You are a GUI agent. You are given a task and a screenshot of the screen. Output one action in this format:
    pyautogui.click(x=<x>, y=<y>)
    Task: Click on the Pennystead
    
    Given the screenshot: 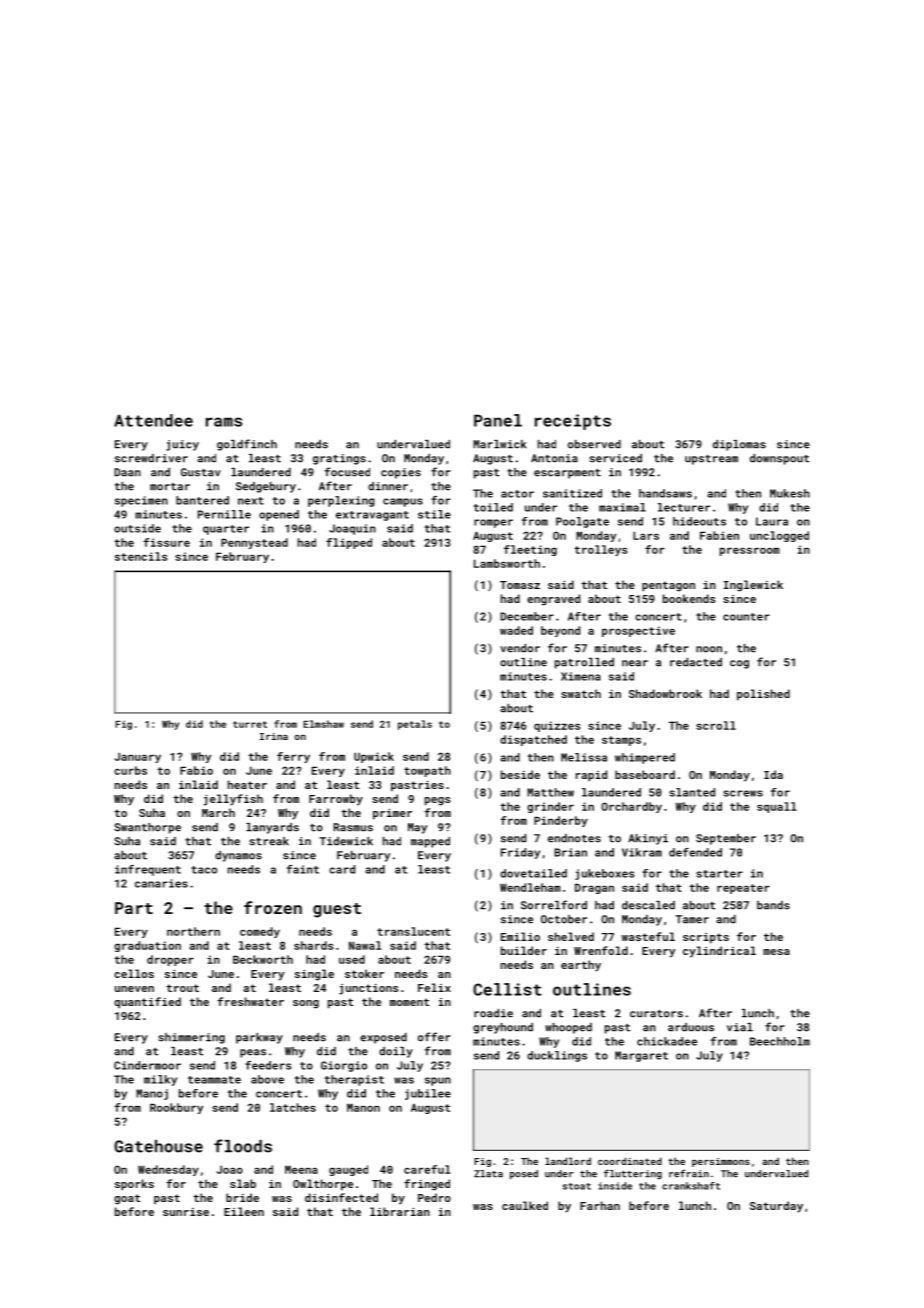 What is the action you would take?
    pyautogui.click(x=254, y=543)
